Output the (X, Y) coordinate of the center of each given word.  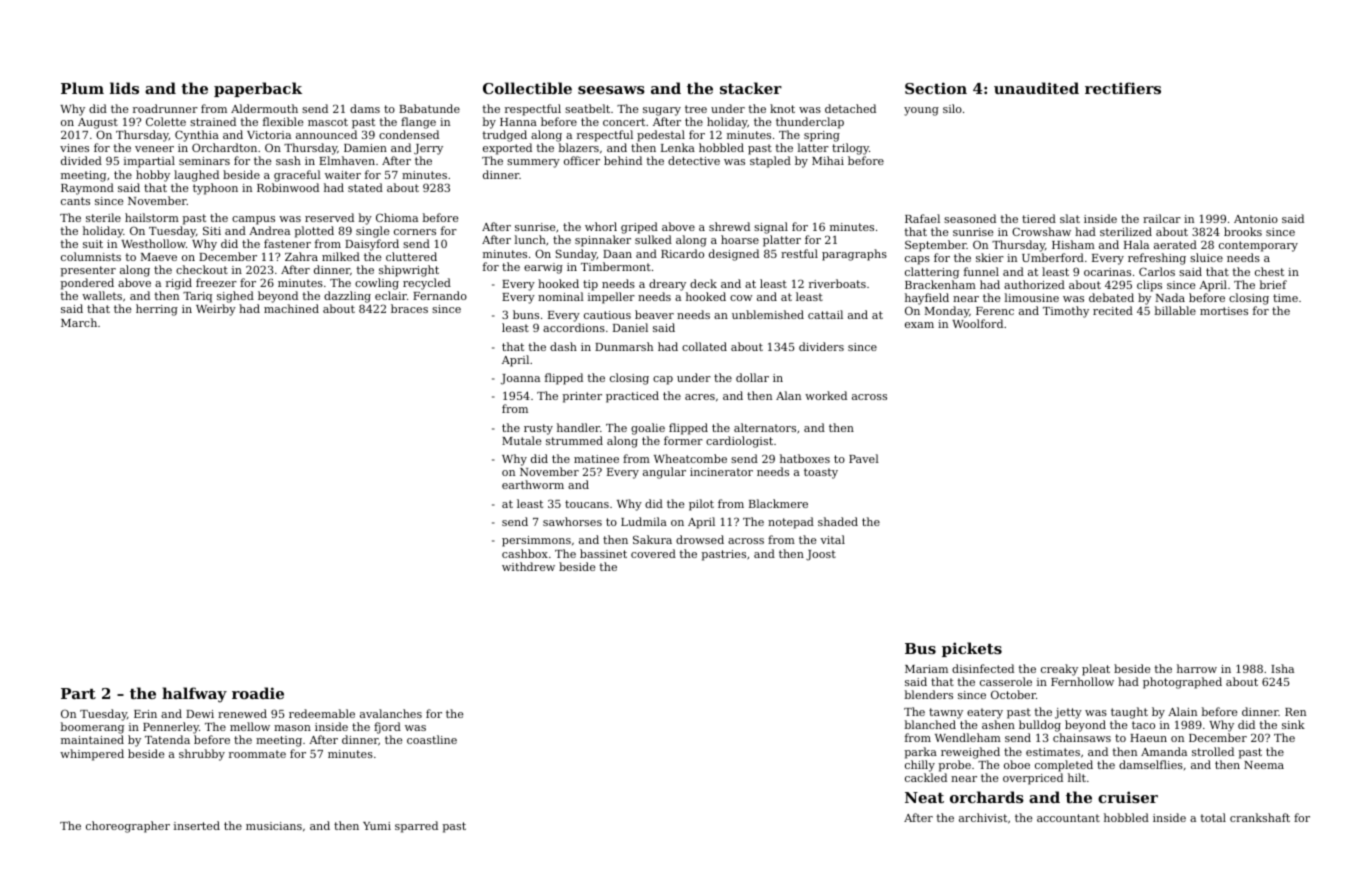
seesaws (611, 90)
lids (124, 88)
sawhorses (572, 521)
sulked (653, 239)
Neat (924, 797)
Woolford (977, 323)
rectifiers (1123, 88)
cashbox (525, 553)
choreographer (128, 827)
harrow (1197, 668)
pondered (87, 284)
